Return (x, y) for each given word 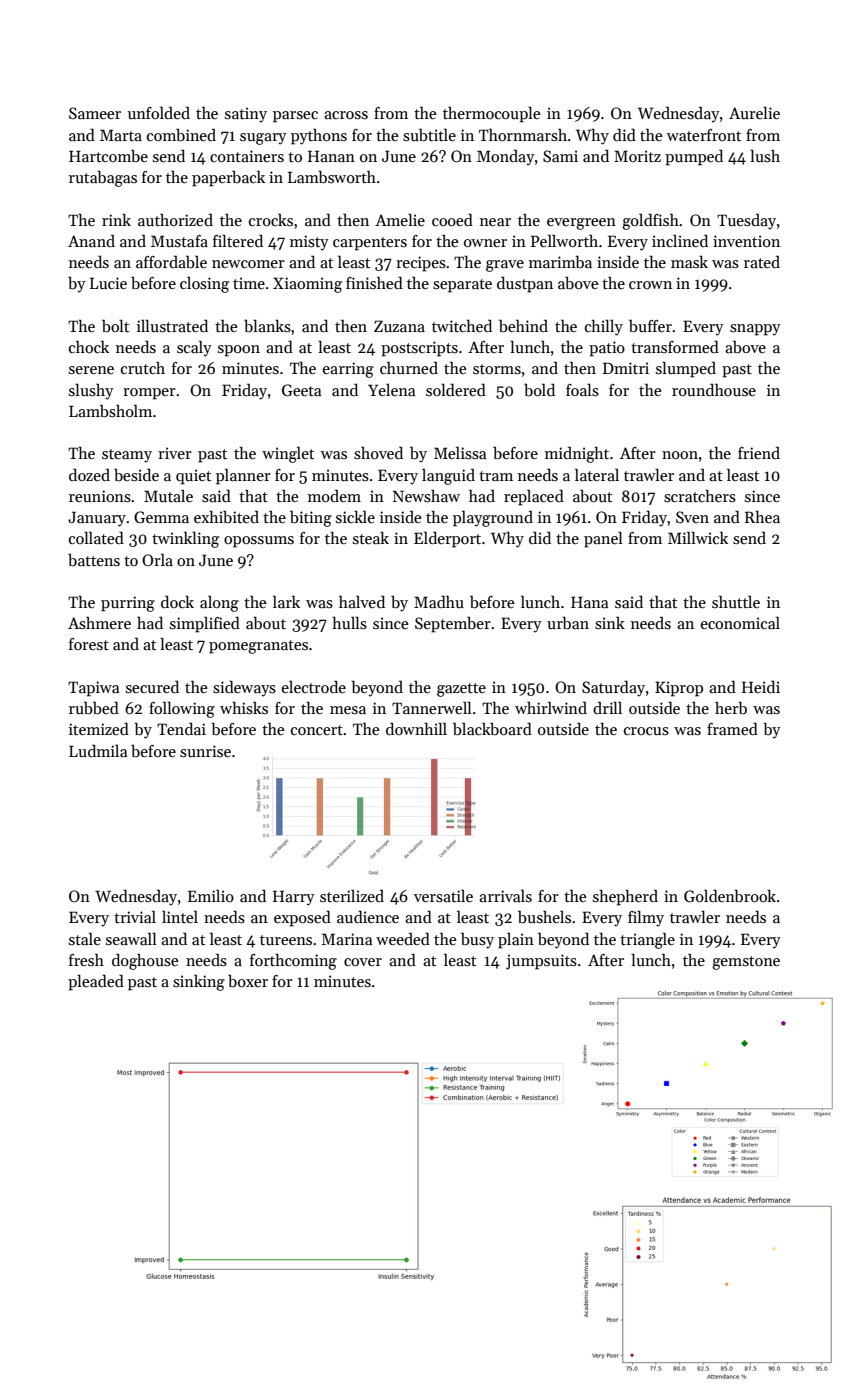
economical (740, 622)
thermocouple (492, 114)
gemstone (746, 963)
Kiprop (679, 689)
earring (348, 370)
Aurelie (754, 112)
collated (96, 537)
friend (759, 452)
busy (477, 940)
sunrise (205, 751)
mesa (348, 710)
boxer (248, 980)
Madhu (439, 601)
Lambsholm (110, 411)
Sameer (95, 113)
